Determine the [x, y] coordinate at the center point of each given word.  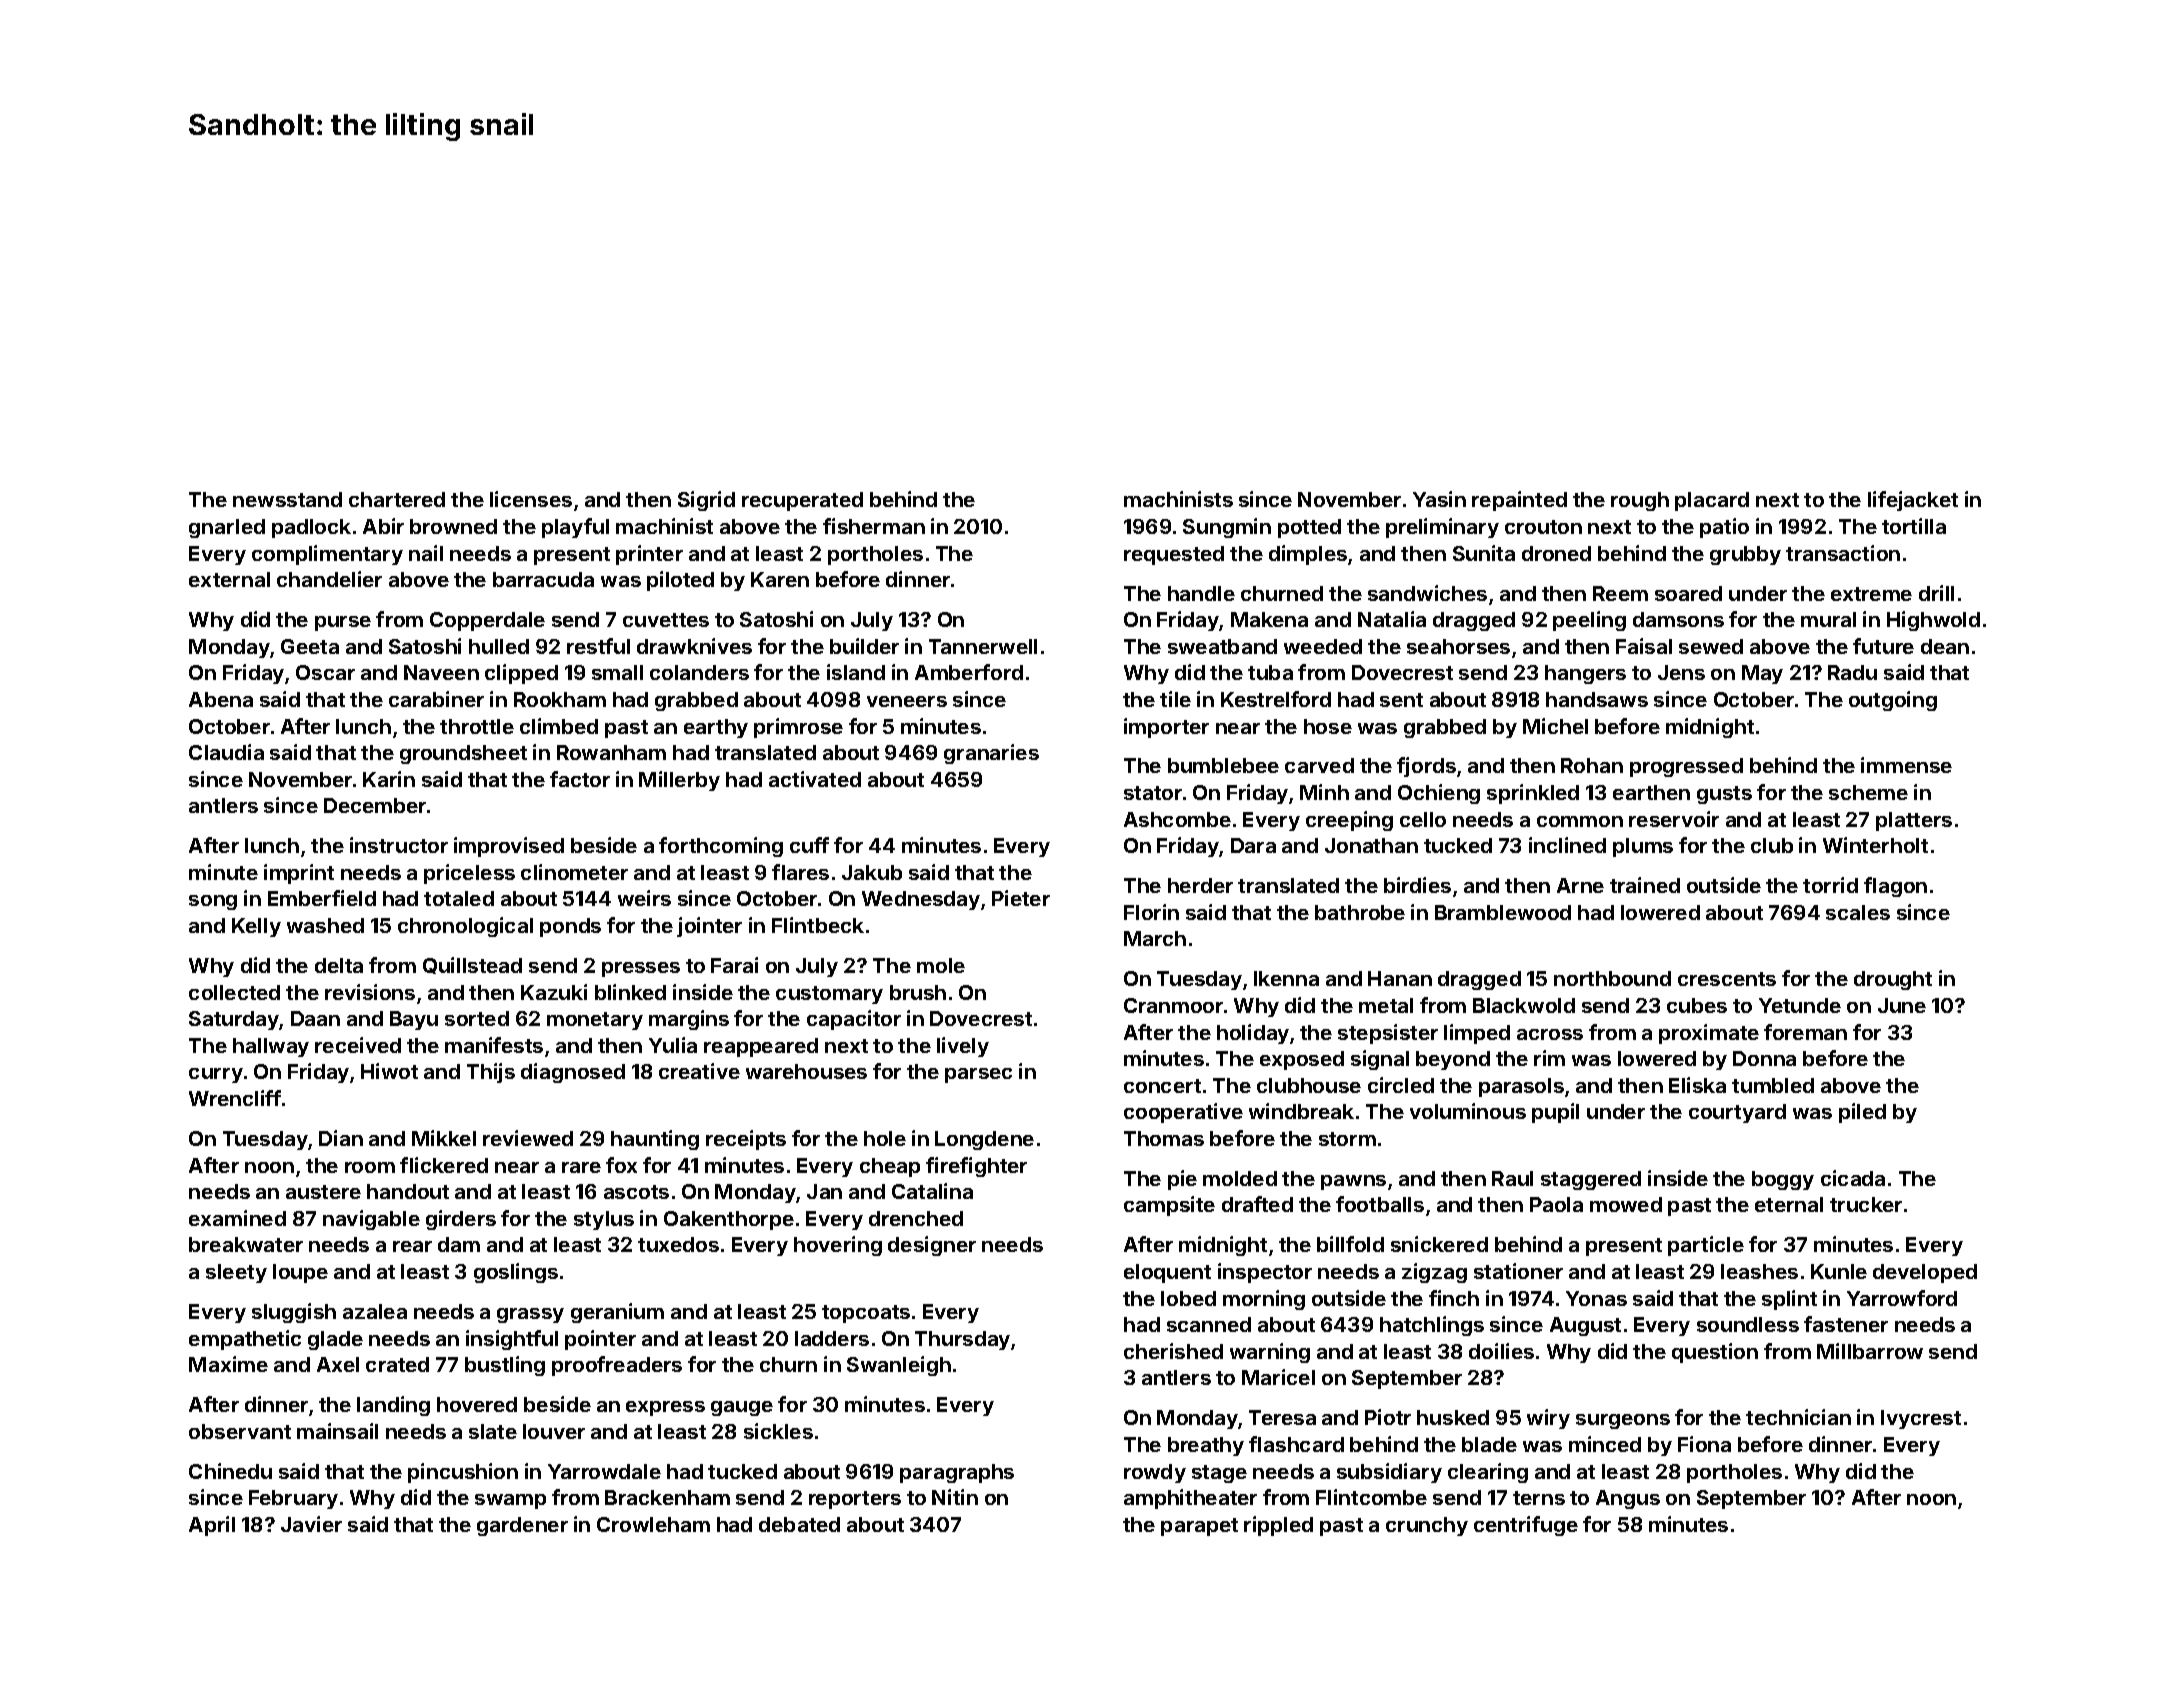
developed [1925, 1273]
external [229, 579]
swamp [510, 1501]
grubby [1745, 555]
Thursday [962, 1340]
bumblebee [1223, 765]
